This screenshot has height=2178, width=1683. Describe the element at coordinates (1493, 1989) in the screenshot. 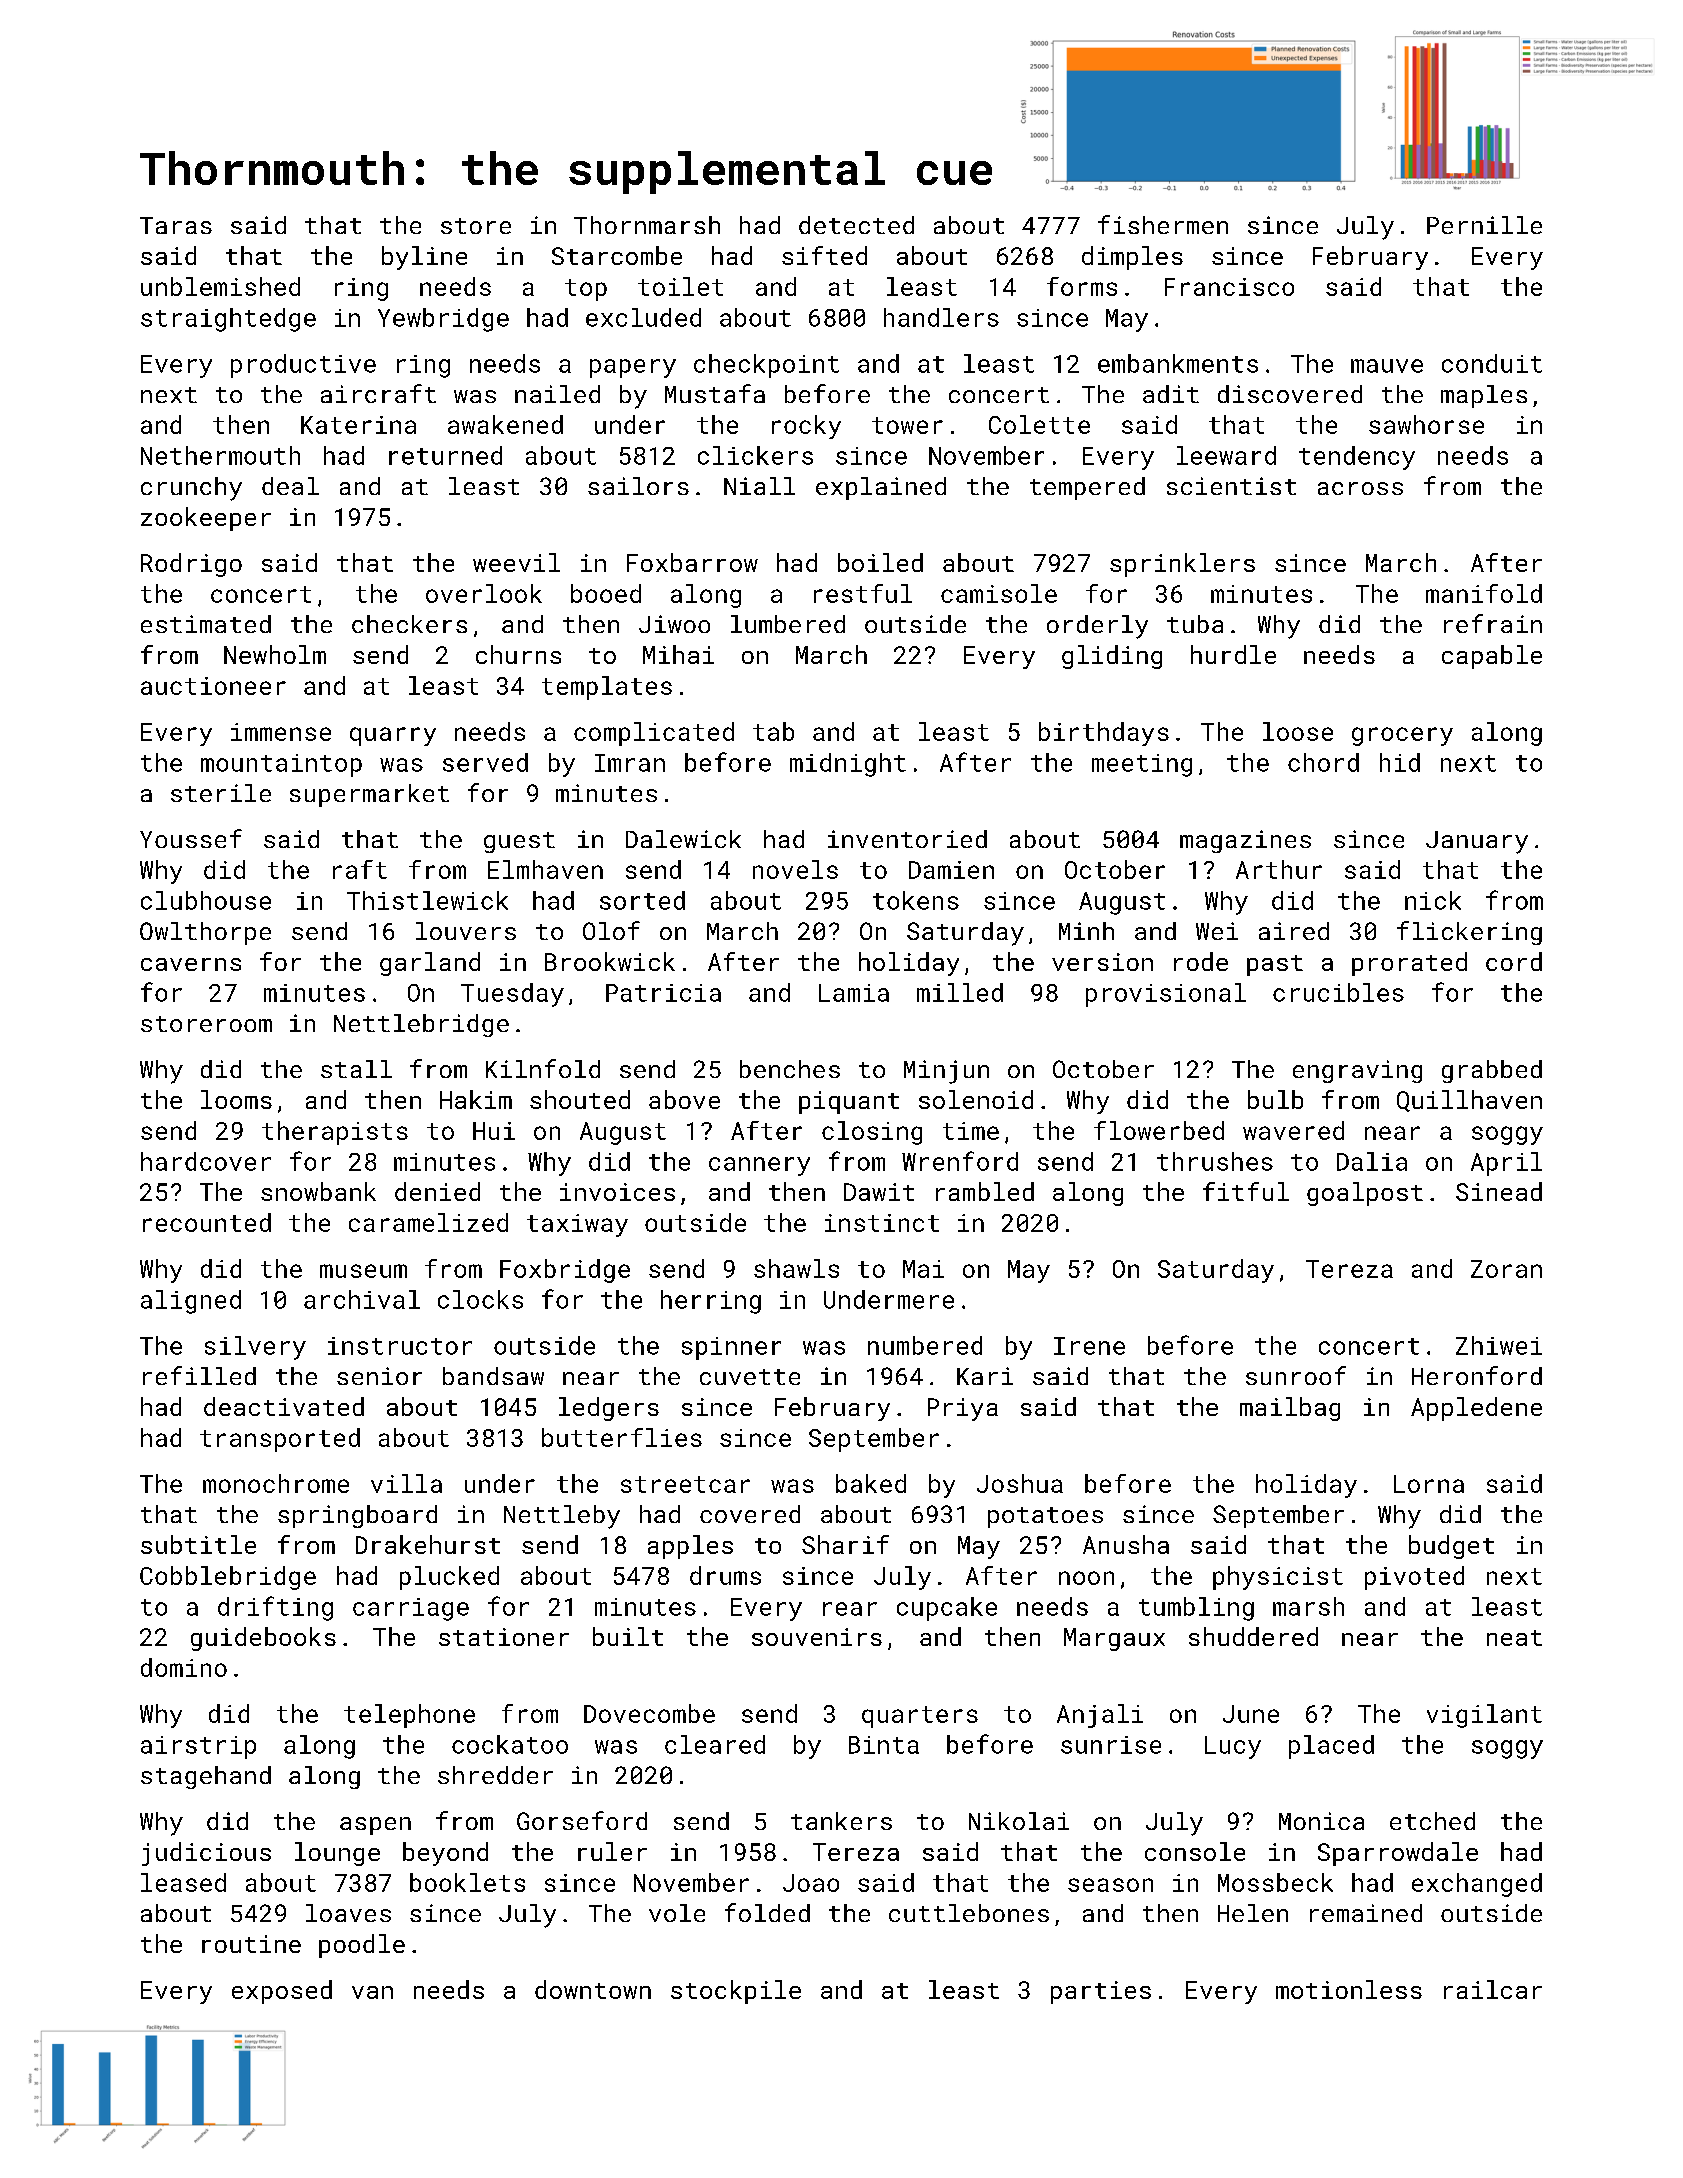

I see `railcar` at that location.
